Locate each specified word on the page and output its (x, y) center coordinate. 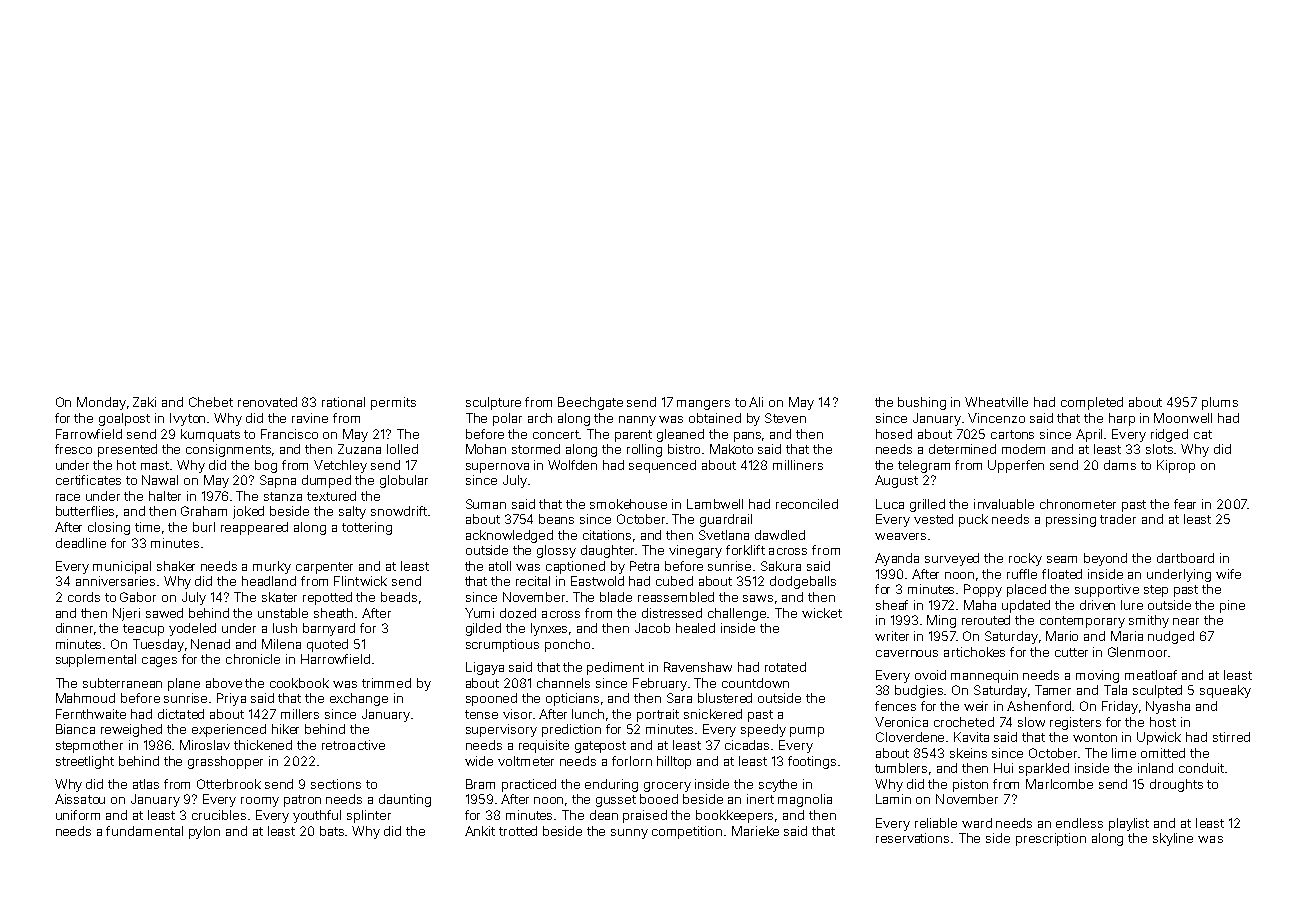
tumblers (901, 768)
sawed (164, 613)
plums (1220, 403)
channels (563, 683)
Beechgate (590, 403)
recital (533, 581)
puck (973, 520)
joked (248, 512)
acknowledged (509, 536)
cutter (1071, 652)
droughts (1176, 785)
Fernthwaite (91, 714)
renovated (267, 402)
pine (1232, 606)
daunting (405, 800)
